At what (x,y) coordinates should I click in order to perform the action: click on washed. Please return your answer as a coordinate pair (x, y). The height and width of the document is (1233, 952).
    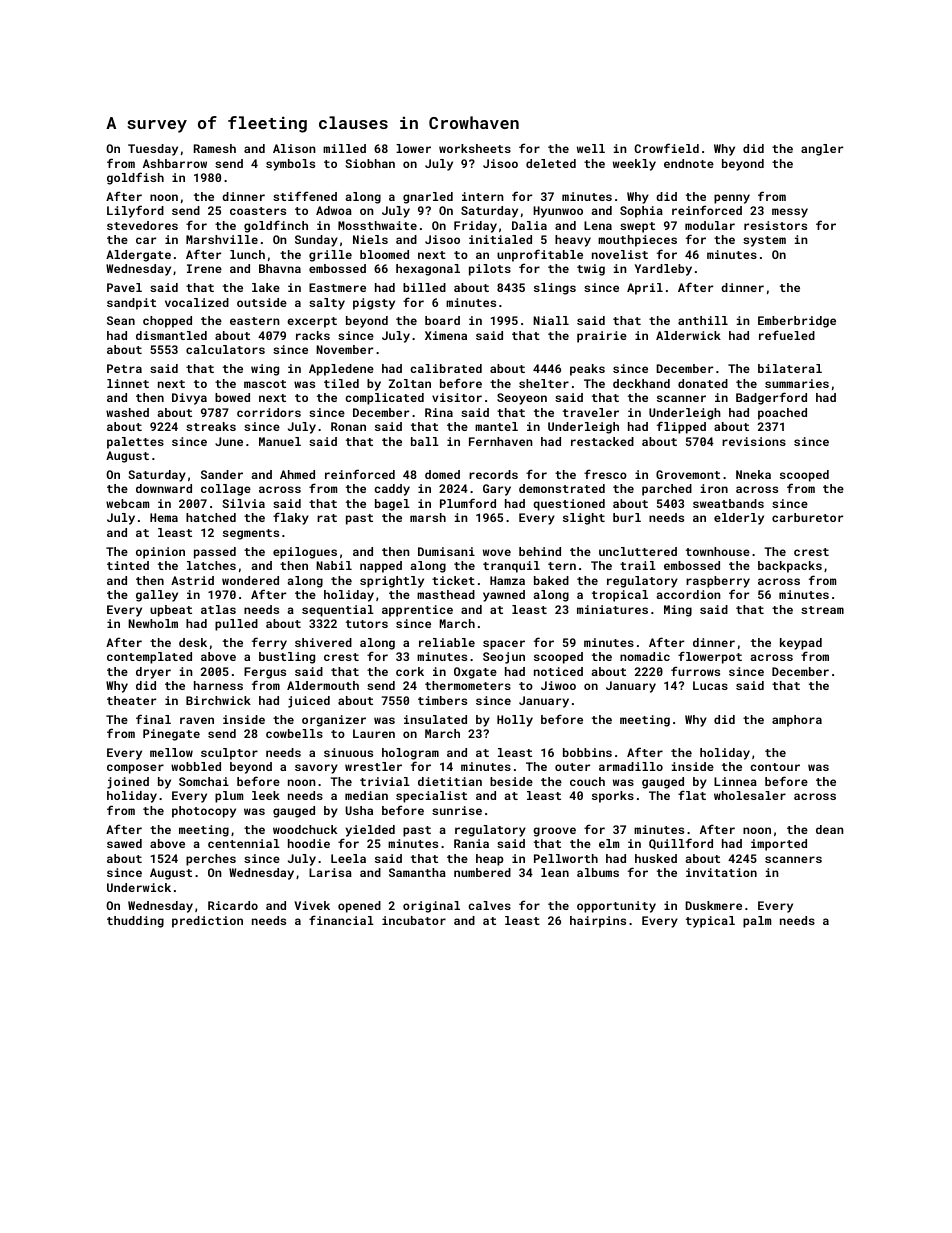
    Looking at the image, I should click on (127, 412).
